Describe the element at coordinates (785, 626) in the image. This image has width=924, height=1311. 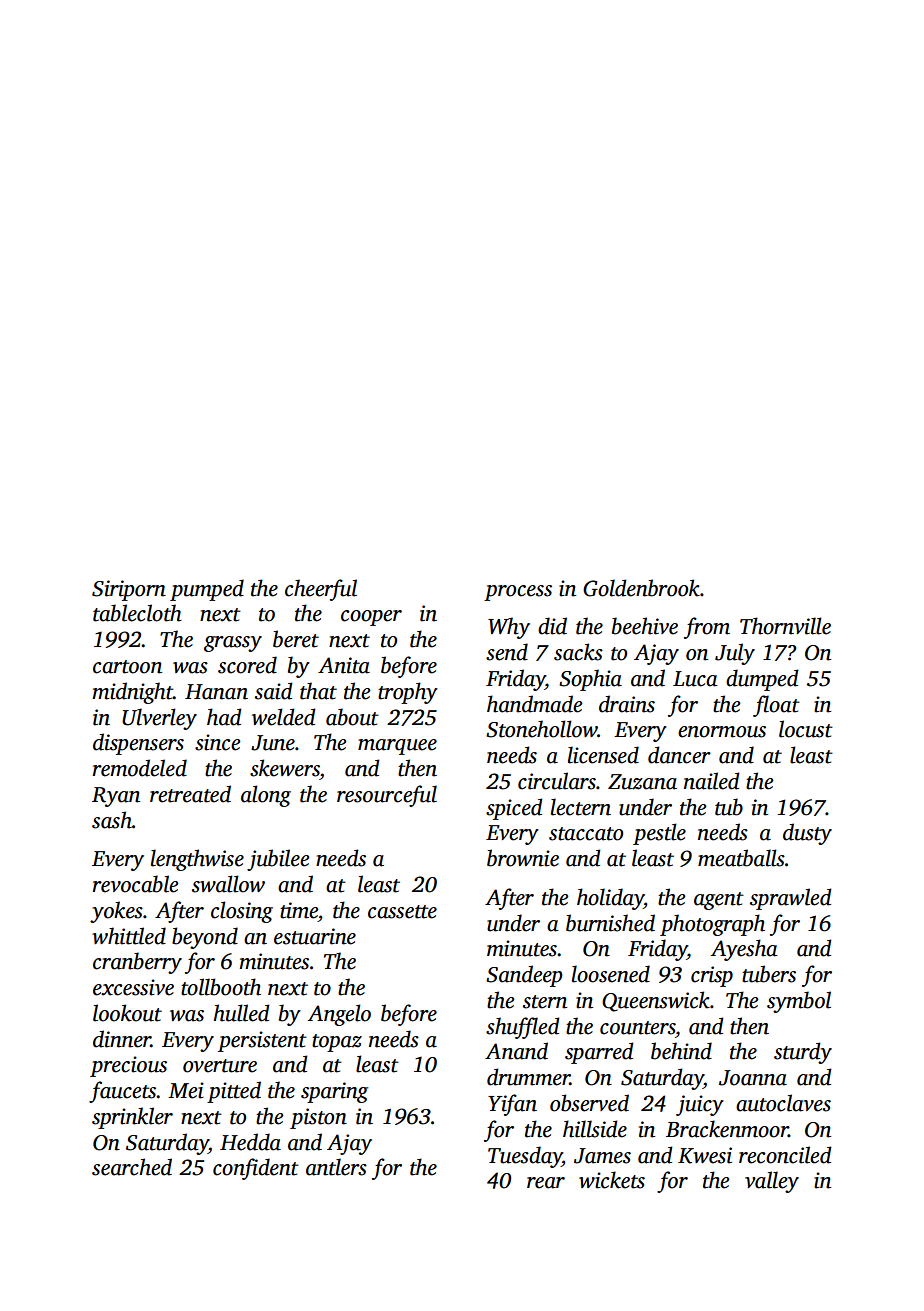
I see `Thornville` at that location.
